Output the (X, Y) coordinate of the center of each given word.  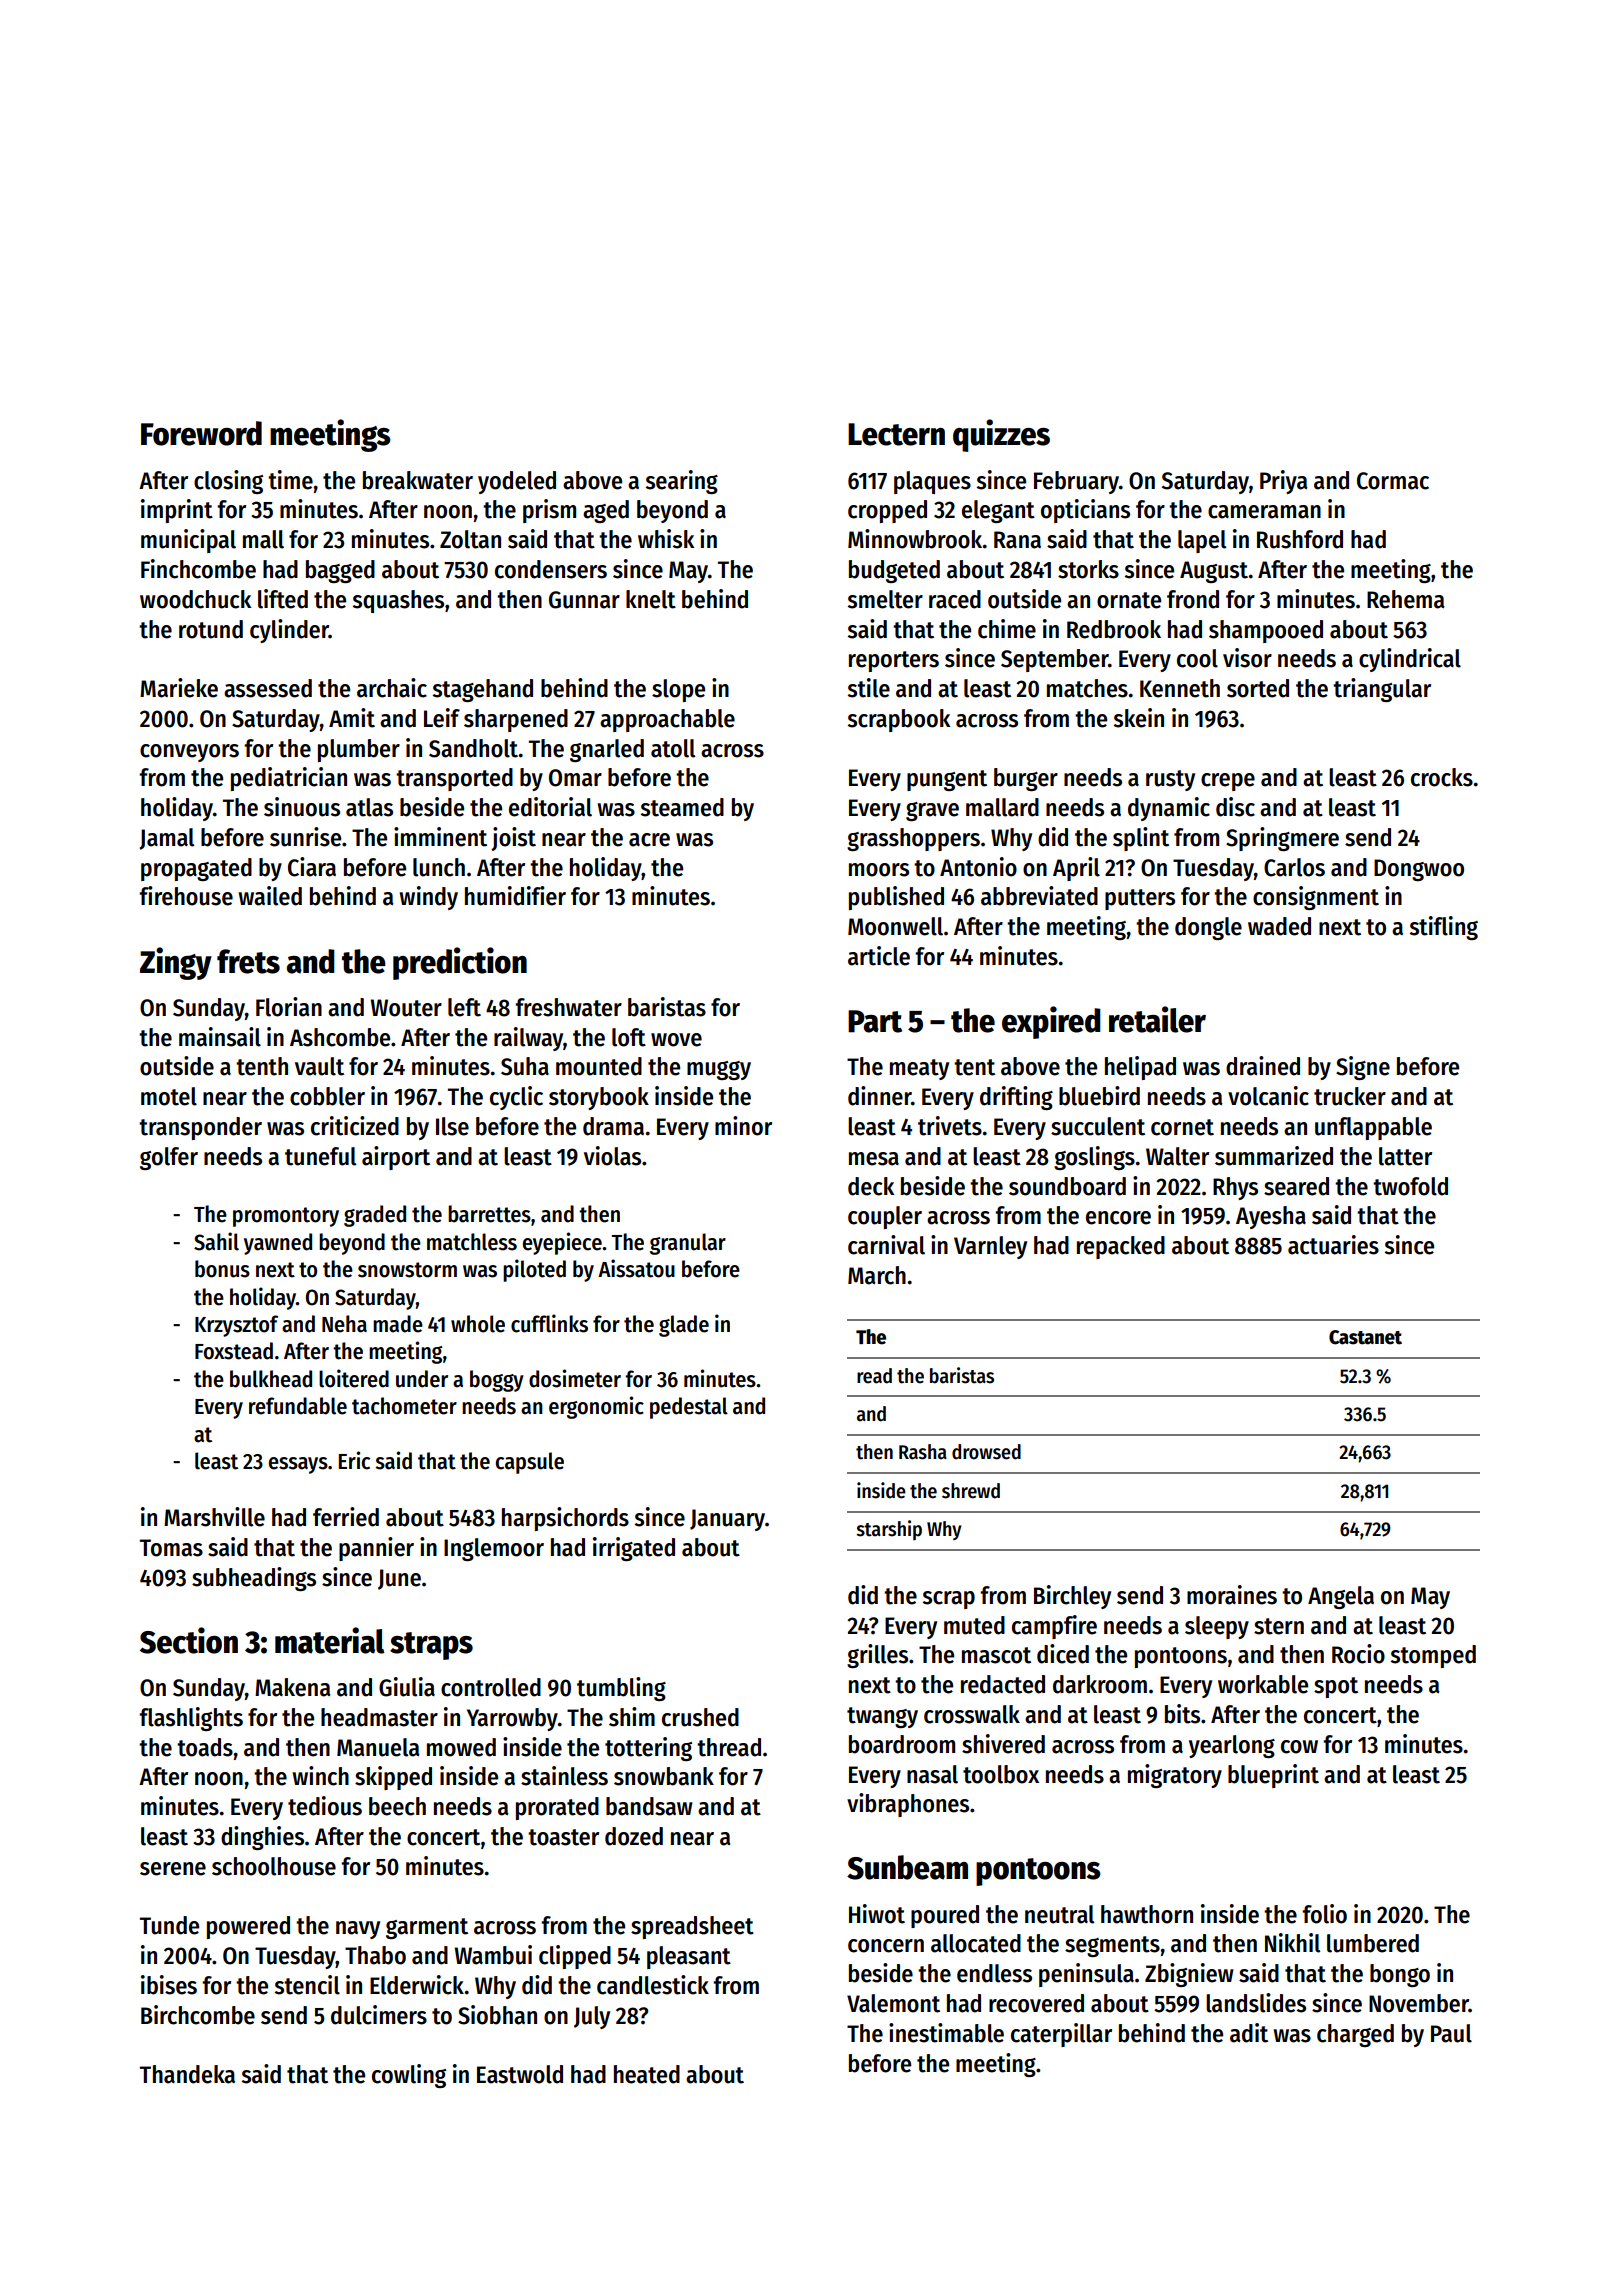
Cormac (1393, 481)
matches (1087, 688)
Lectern (896, 434)
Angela (1341, 1597)
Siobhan (497, 2015)
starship (889, 1530)
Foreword (201, 433)
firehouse (186, 896)
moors (879, 870)
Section (189, 1640)
